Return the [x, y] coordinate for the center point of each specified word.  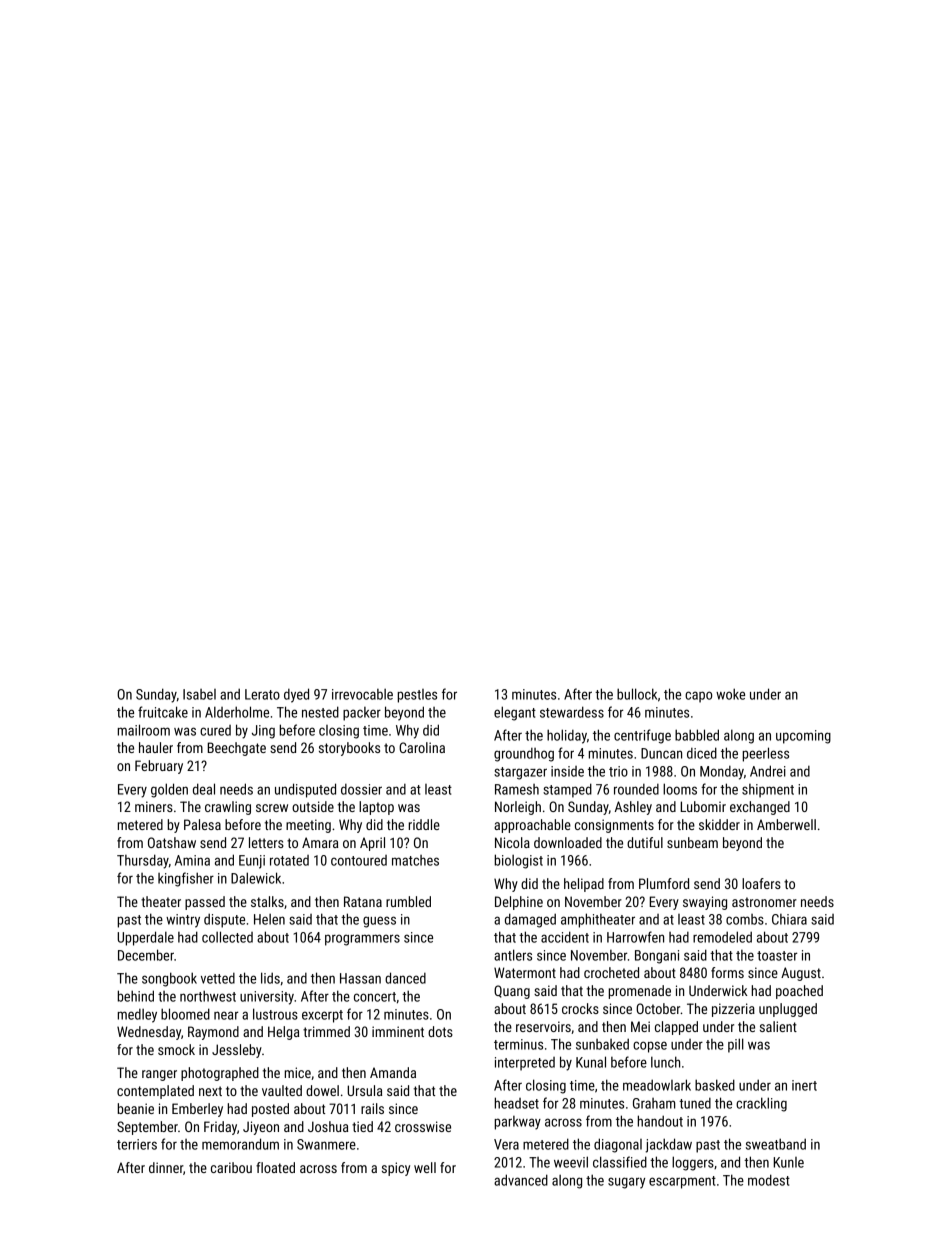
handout [660, 1121]
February [159, 767]
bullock [637, 694]
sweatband [776, 1144]
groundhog [524, 755]
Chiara [789, 919]
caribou [231, 1167]
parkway [517, 1123]
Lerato [262, 694]
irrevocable [362, 694]
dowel [322, 1090]
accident [565, 937]
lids [270, 978]
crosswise [423, 1126]
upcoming [803, 737]
